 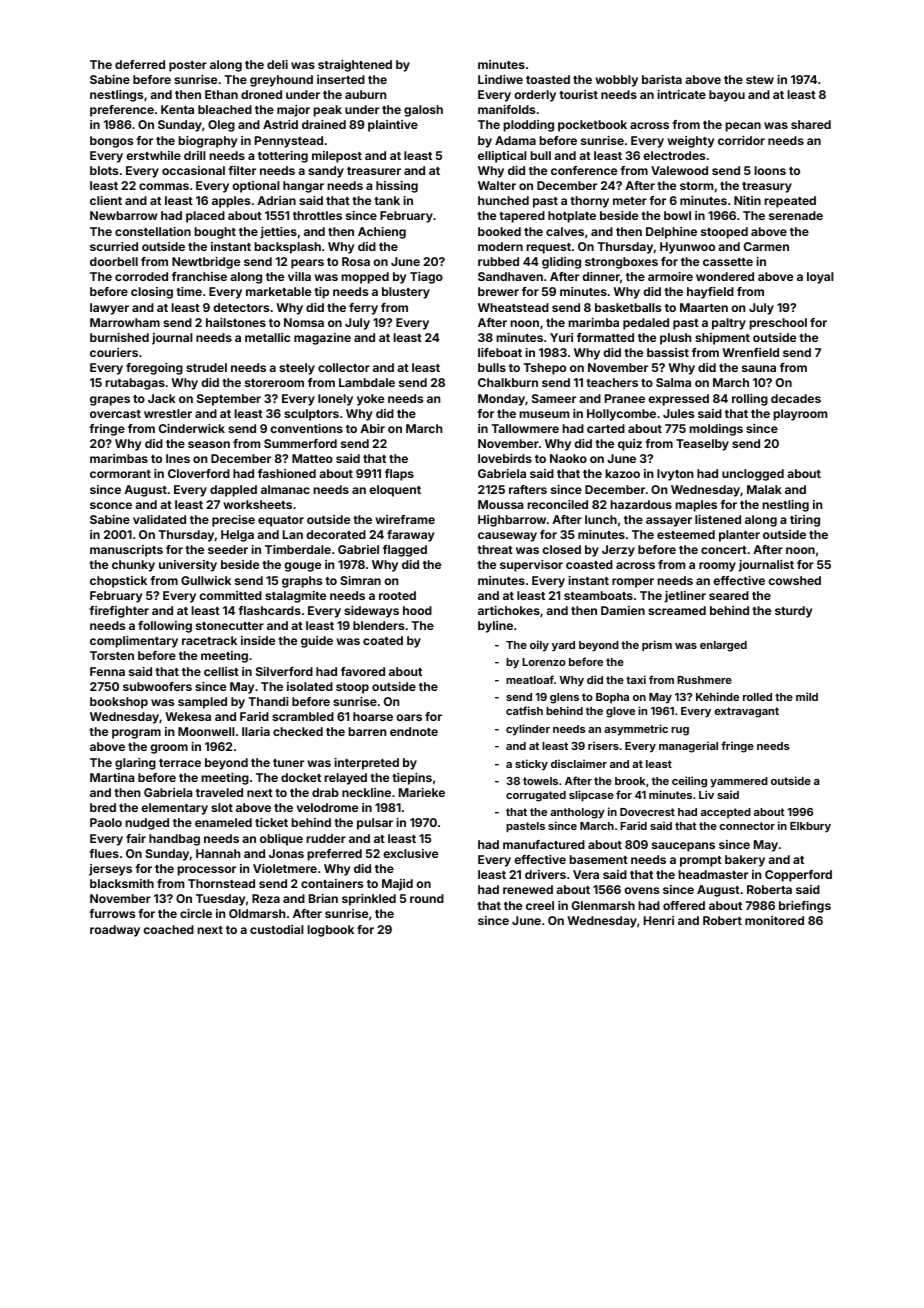 I want to click on mild, so click(x=807, y=696).
